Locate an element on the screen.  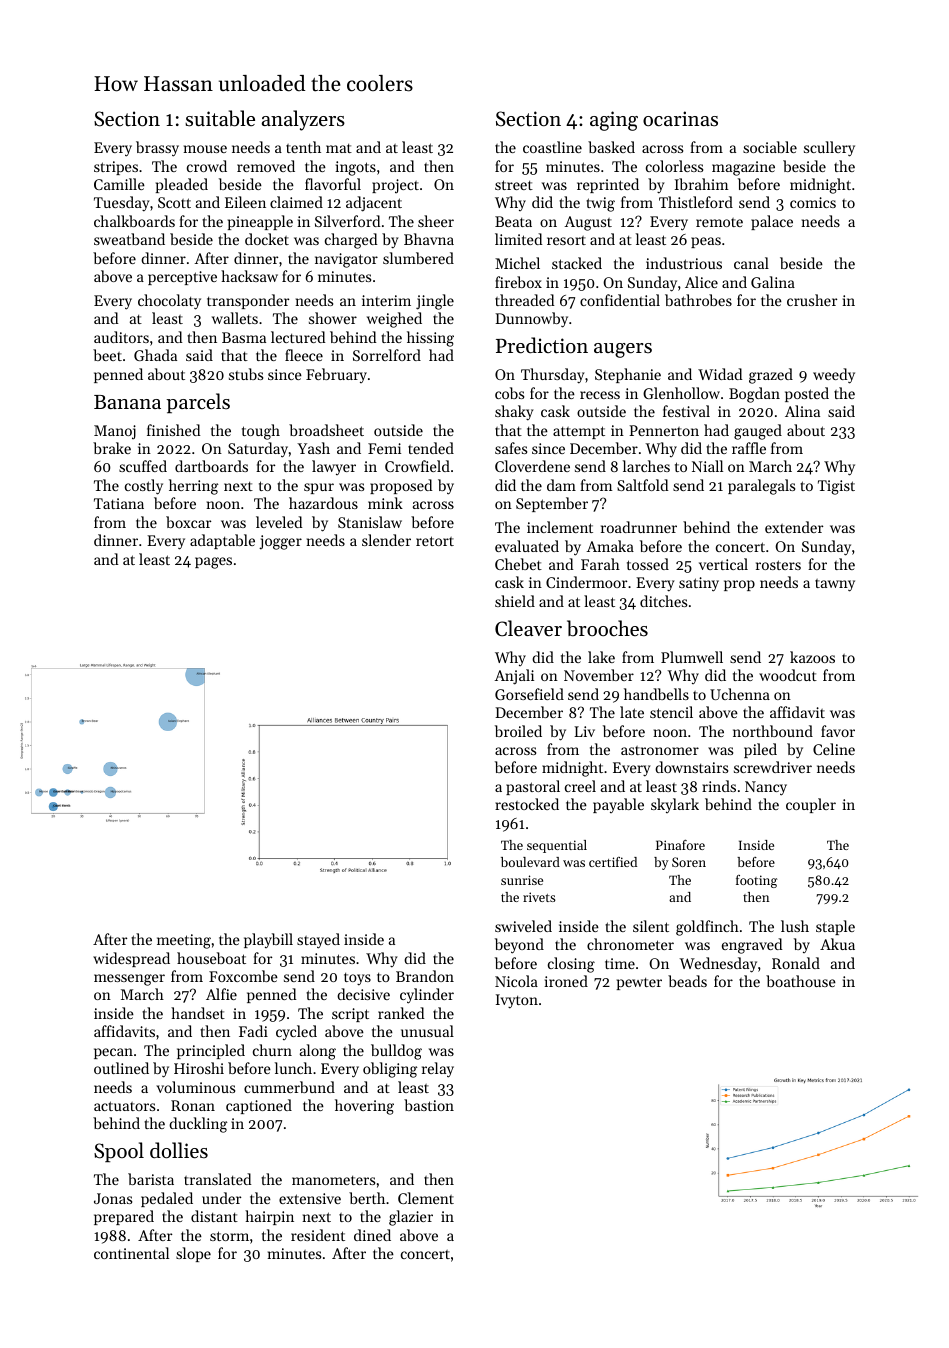
Eileen is located at coordinates (245, 202).
